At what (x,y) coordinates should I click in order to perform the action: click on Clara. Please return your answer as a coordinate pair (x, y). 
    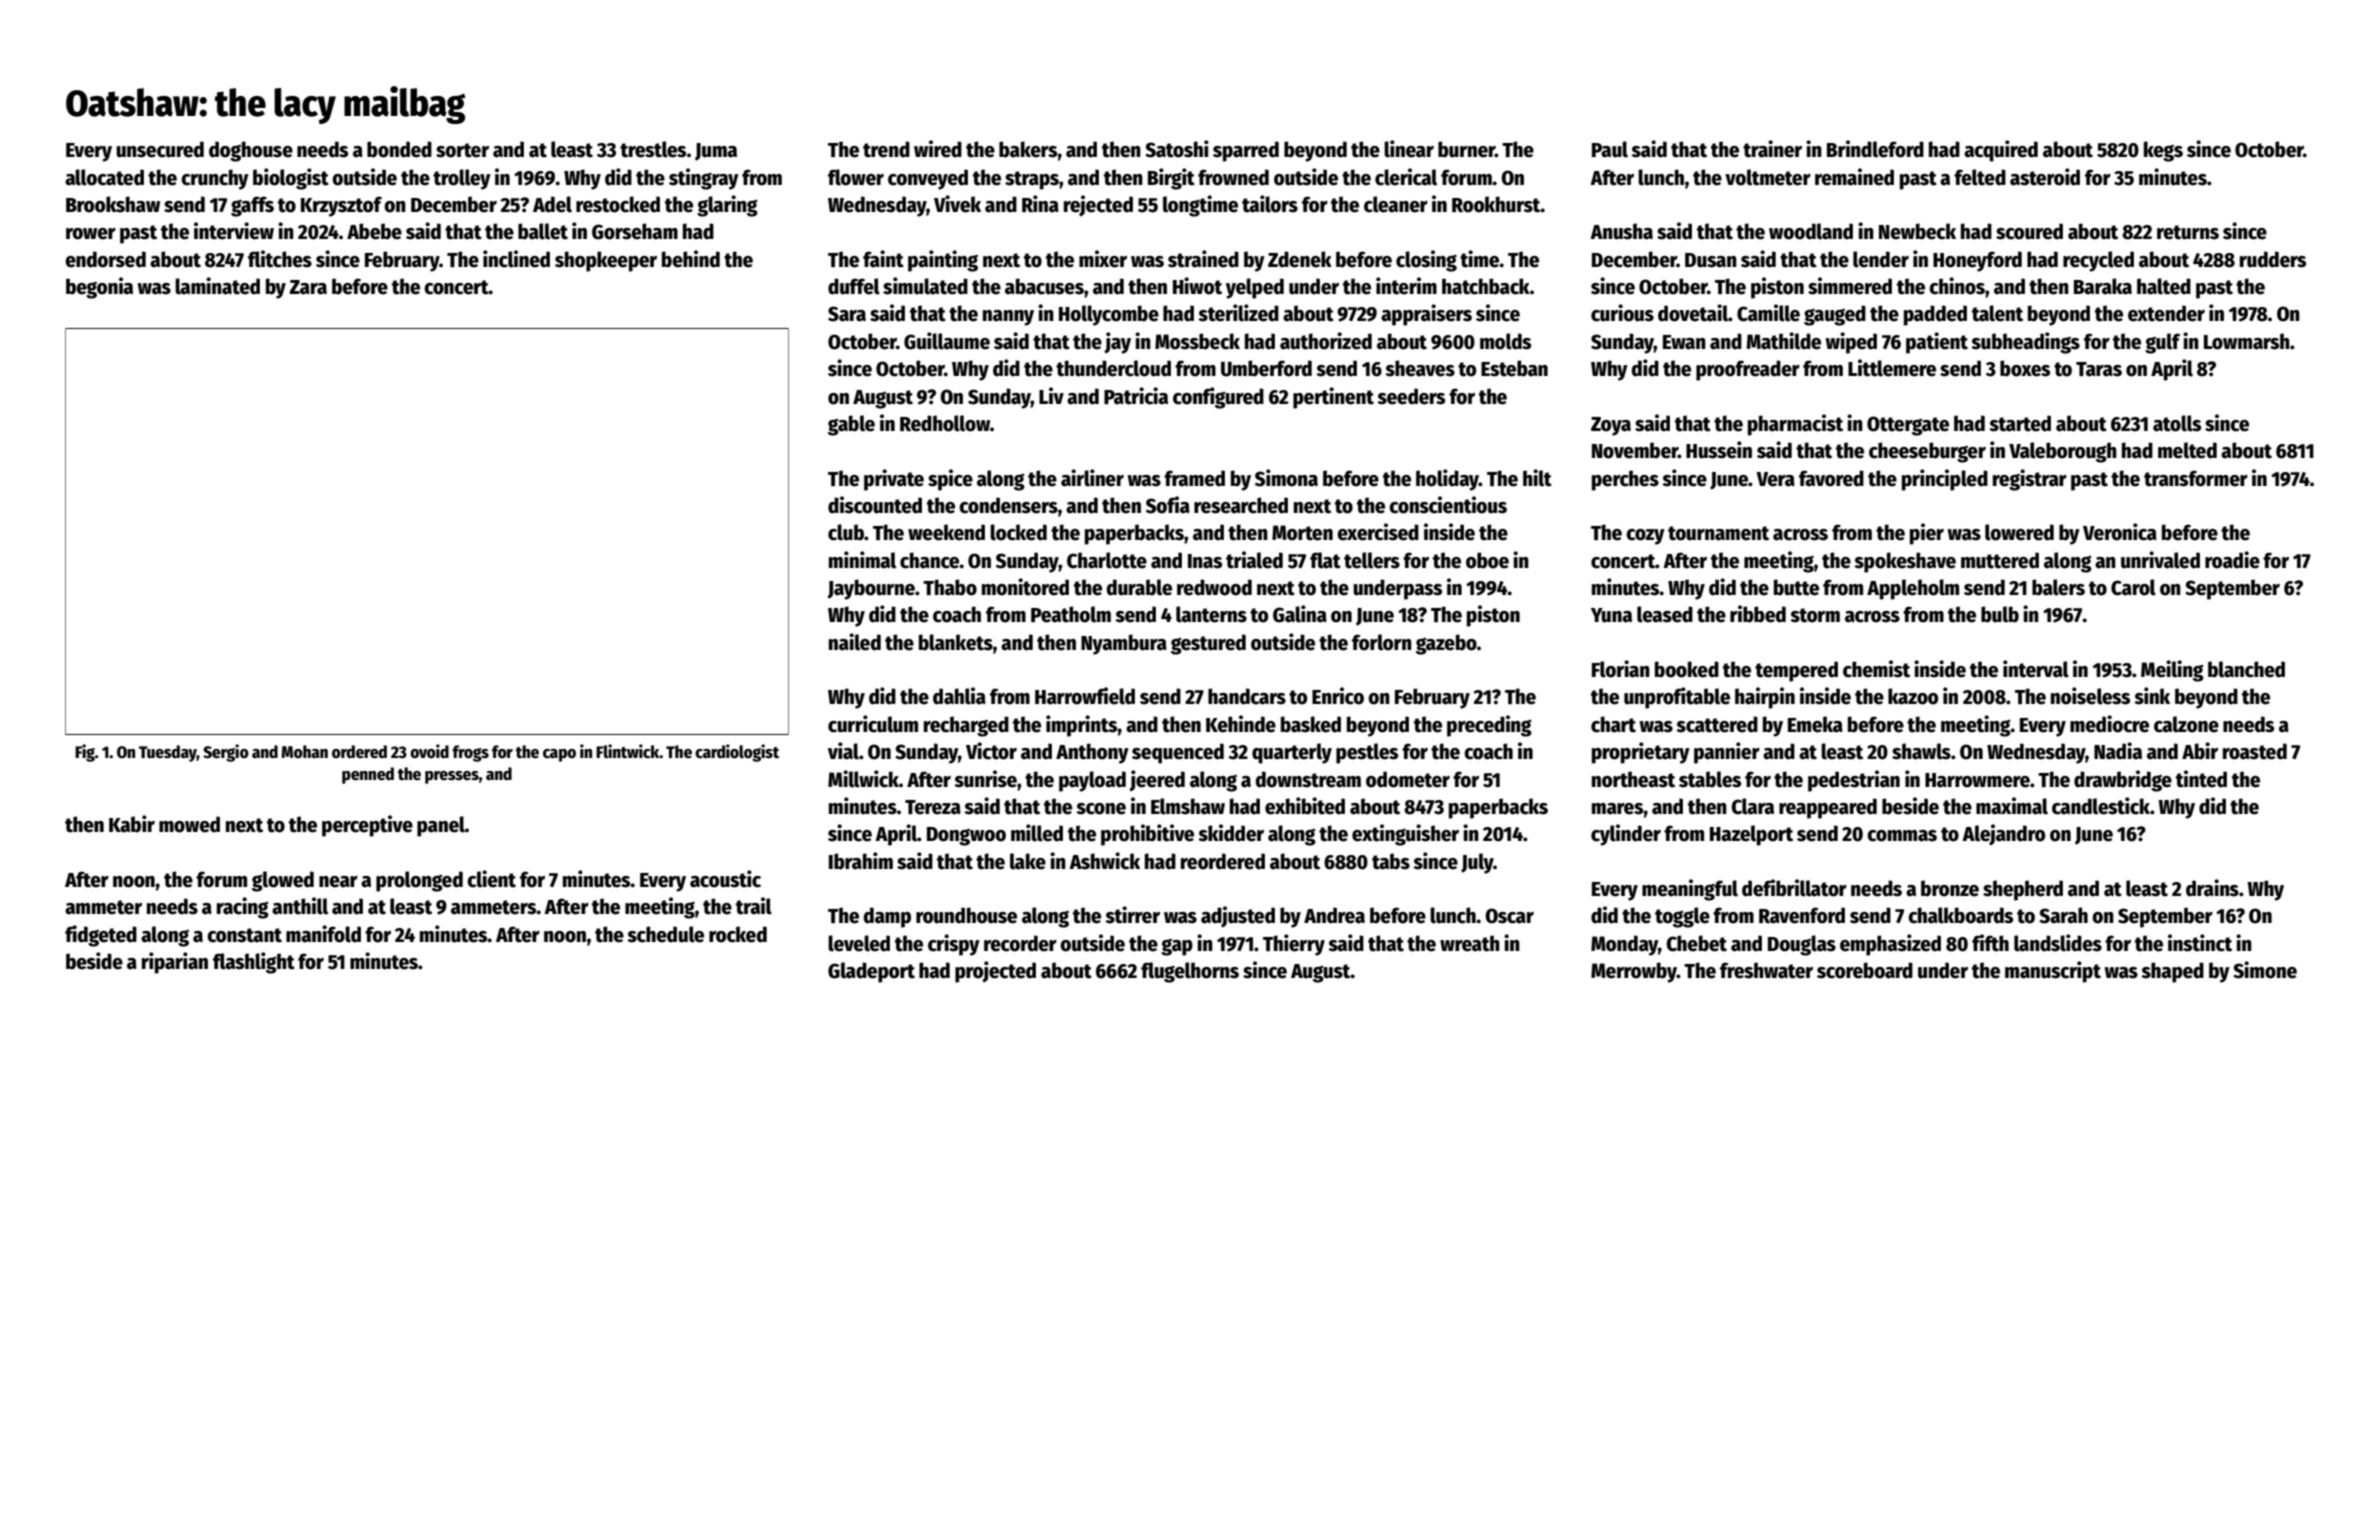
    Looking at the image, I should click on (1752, 806).
